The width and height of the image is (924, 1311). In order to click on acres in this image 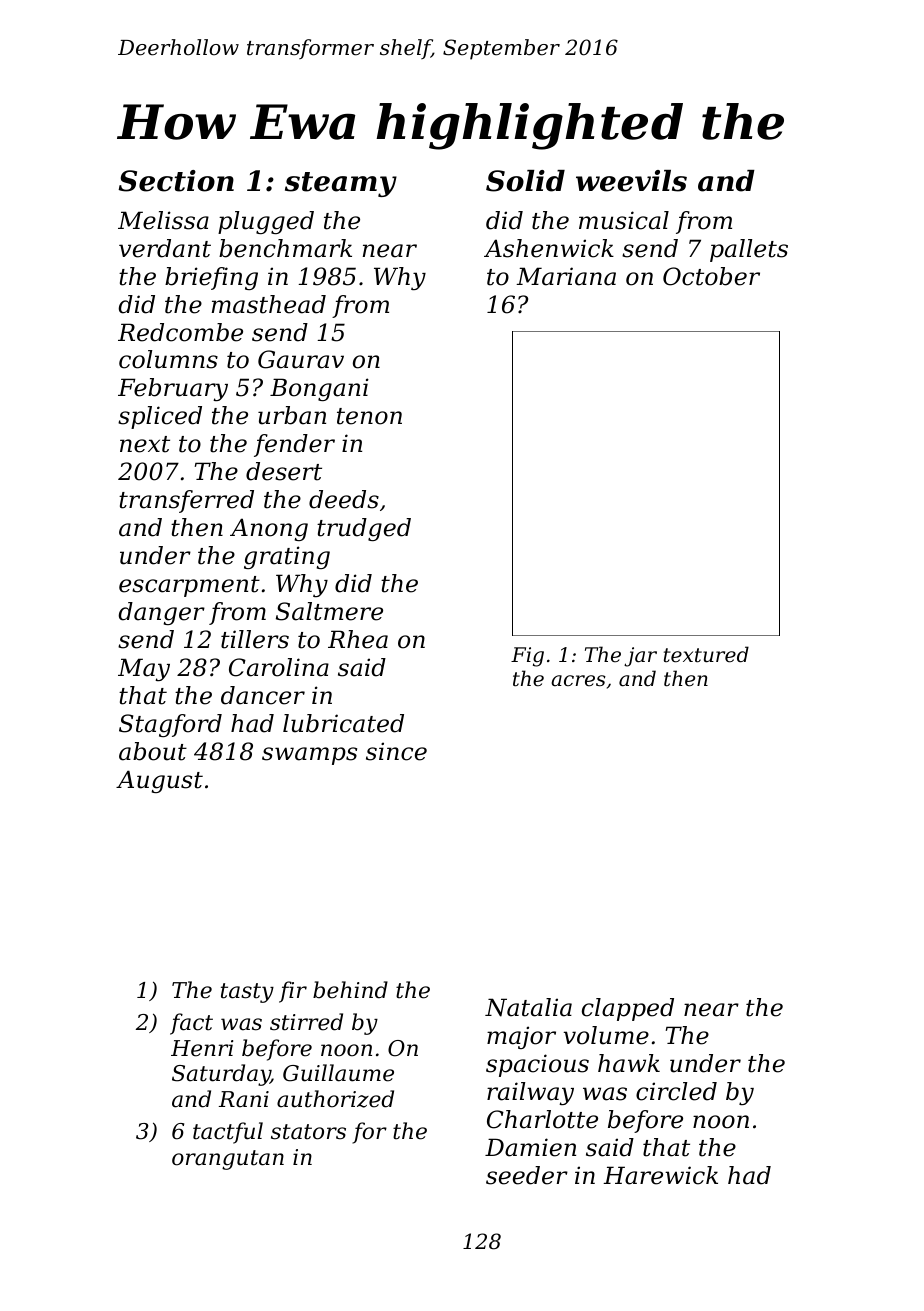, I will do `click(578, 681)`.
